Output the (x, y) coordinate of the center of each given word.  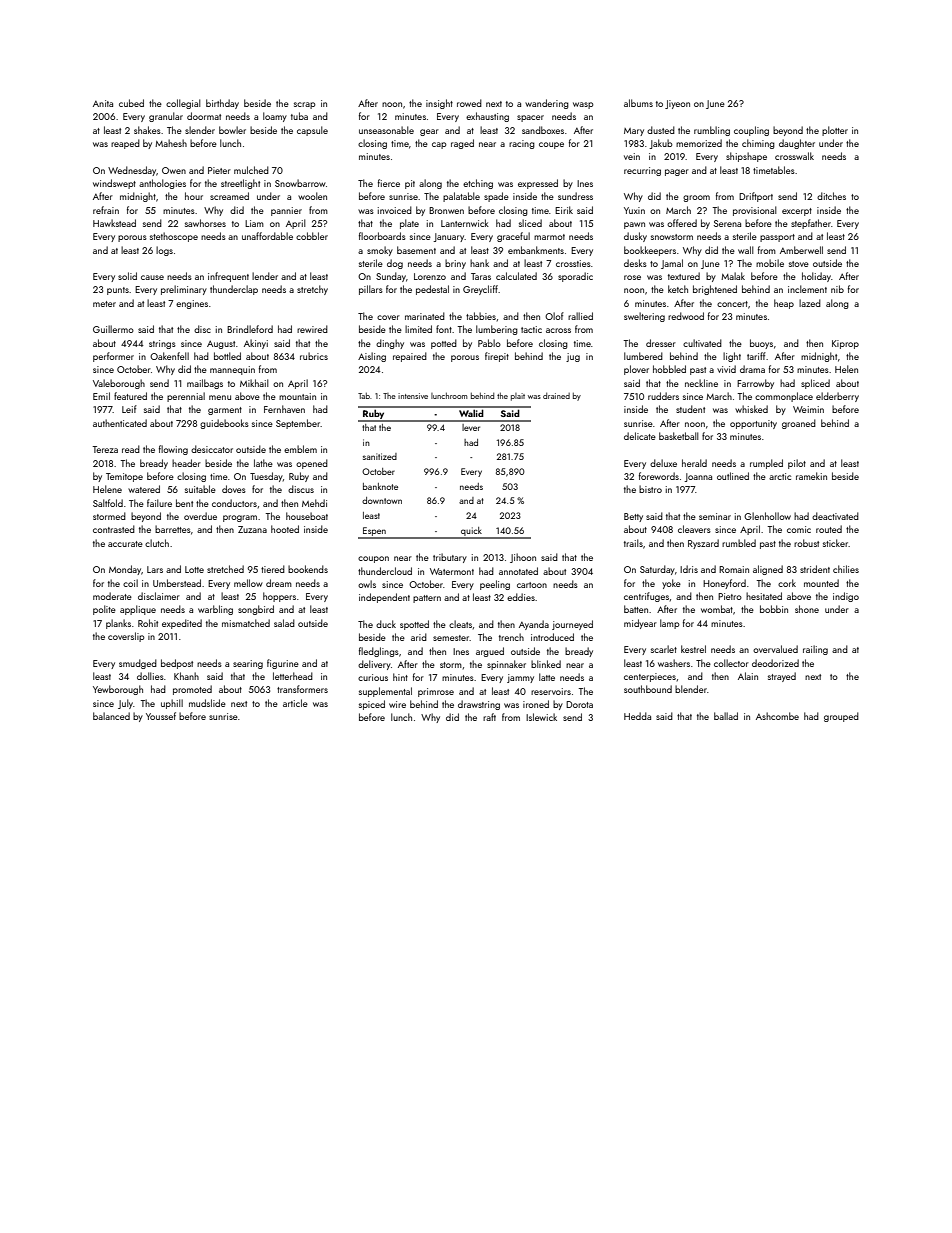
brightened (715, 290)
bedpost (177, 664)
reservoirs (551, 691)
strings (162, 344)
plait (518, 397)
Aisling (372, 357)
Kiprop (845, 344)
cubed (131, 103)
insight (439, 104)
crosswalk (794, 156)
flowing (173, 450)
